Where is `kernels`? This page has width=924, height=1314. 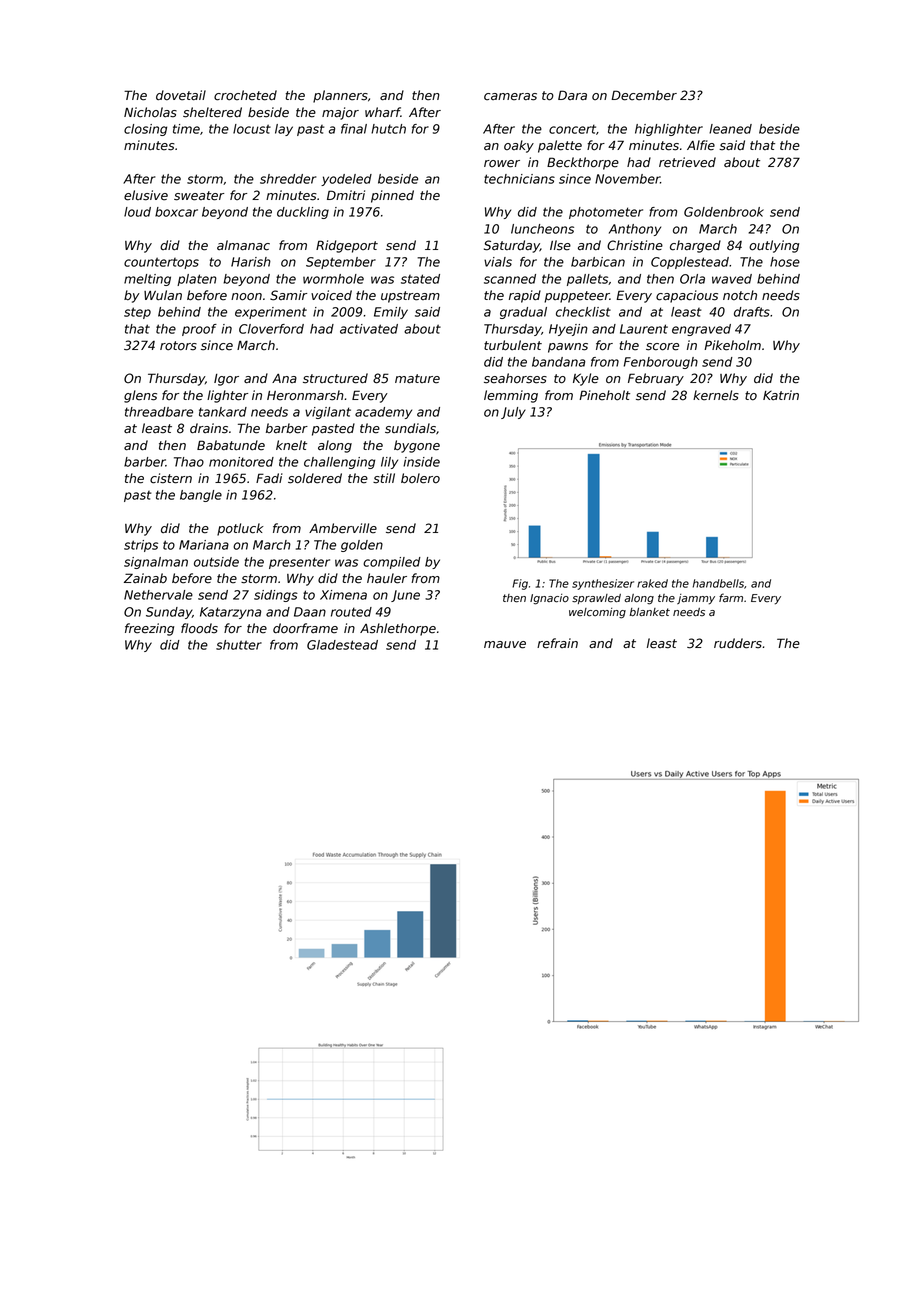 kernels is located at coordinates (716, 395).
